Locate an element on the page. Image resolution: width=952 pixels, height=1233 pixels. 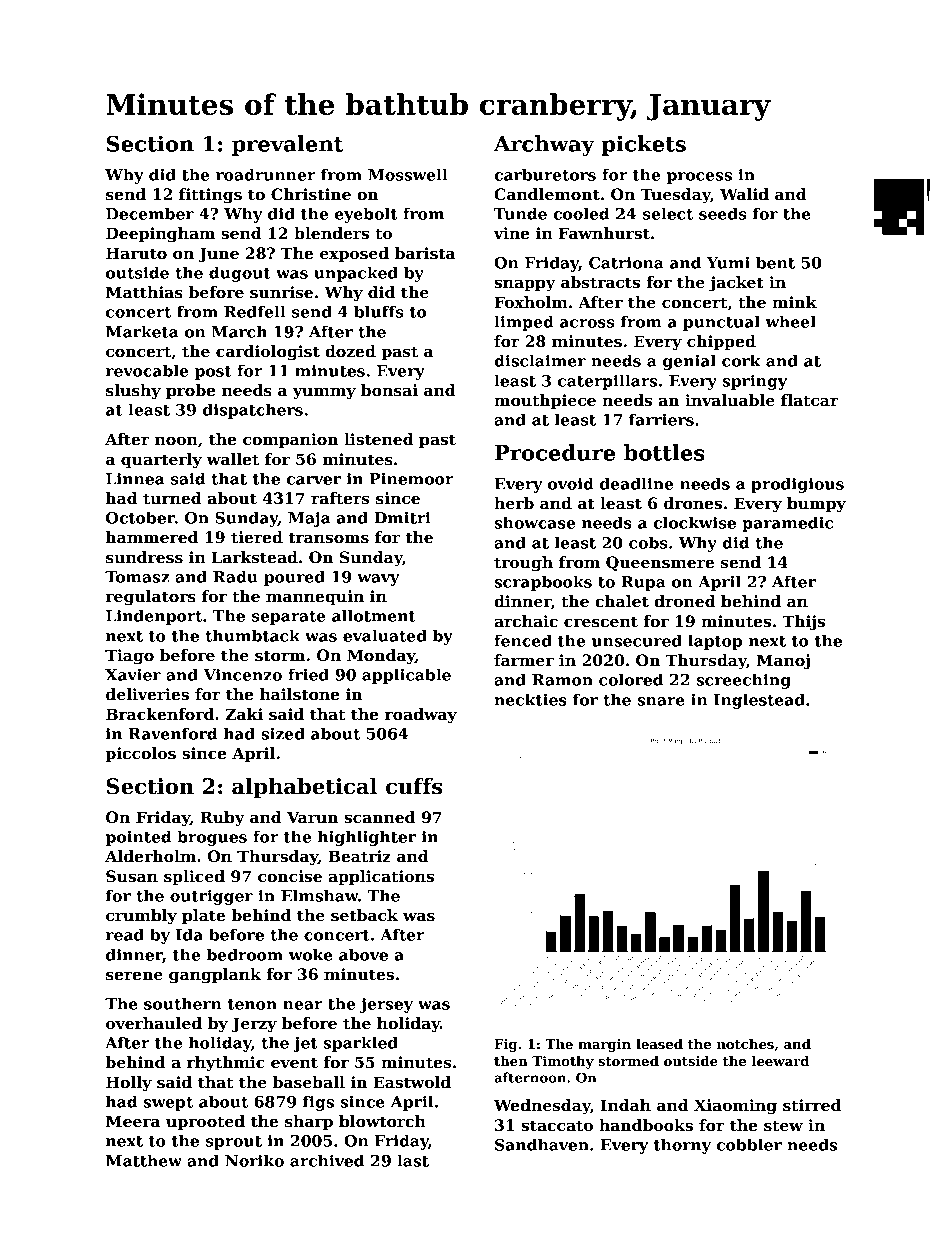
Mosswell is located at coordinates (407, 174).
